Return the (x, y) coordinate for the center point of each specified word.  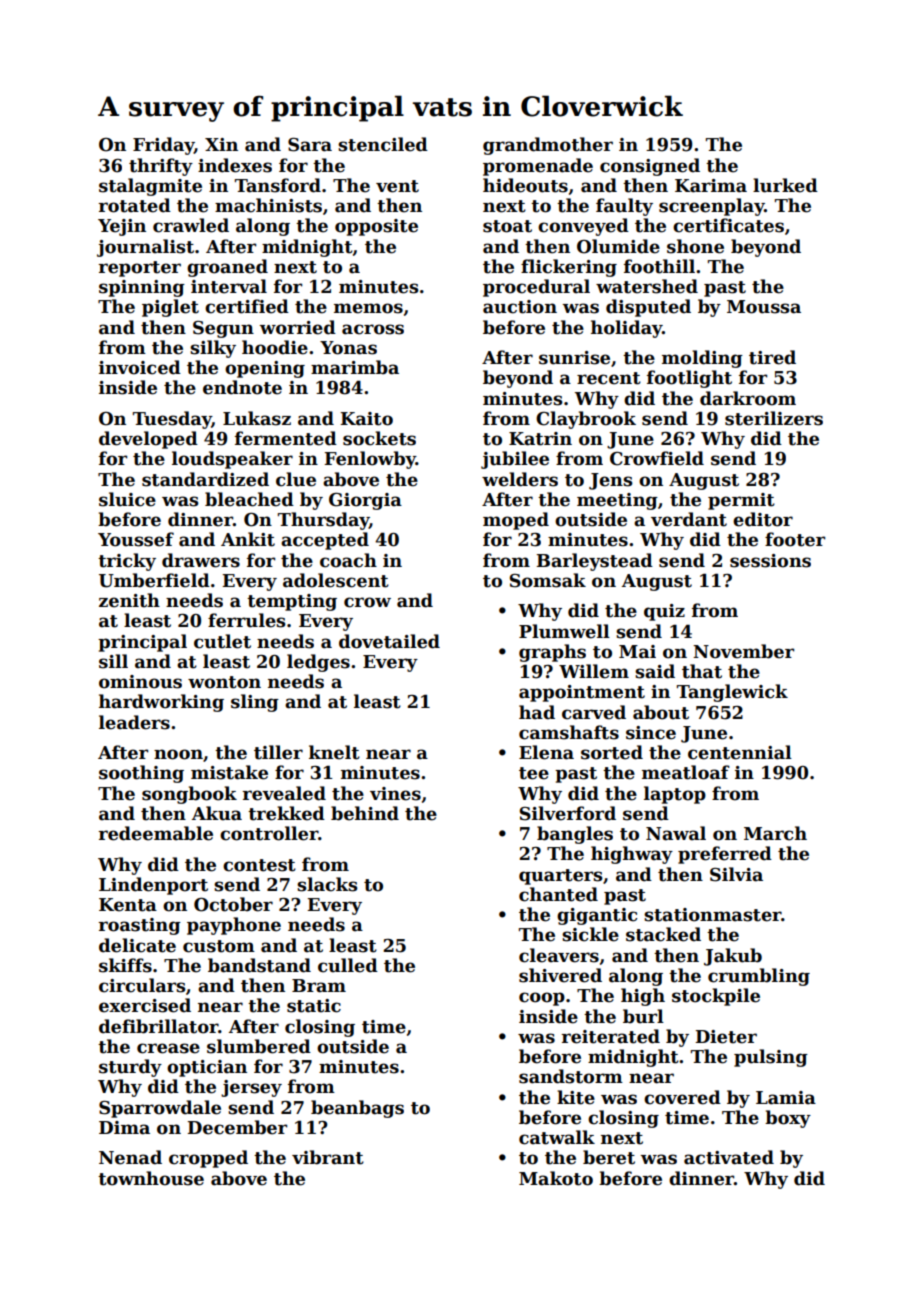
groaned (227, 268)
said (655, 671)
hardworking (161, 703)
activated (729, 1157)
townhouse (151, 1178)
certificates (728, 225)
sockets (379, 438)
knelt (334, 752)
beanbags (357, 1109)
